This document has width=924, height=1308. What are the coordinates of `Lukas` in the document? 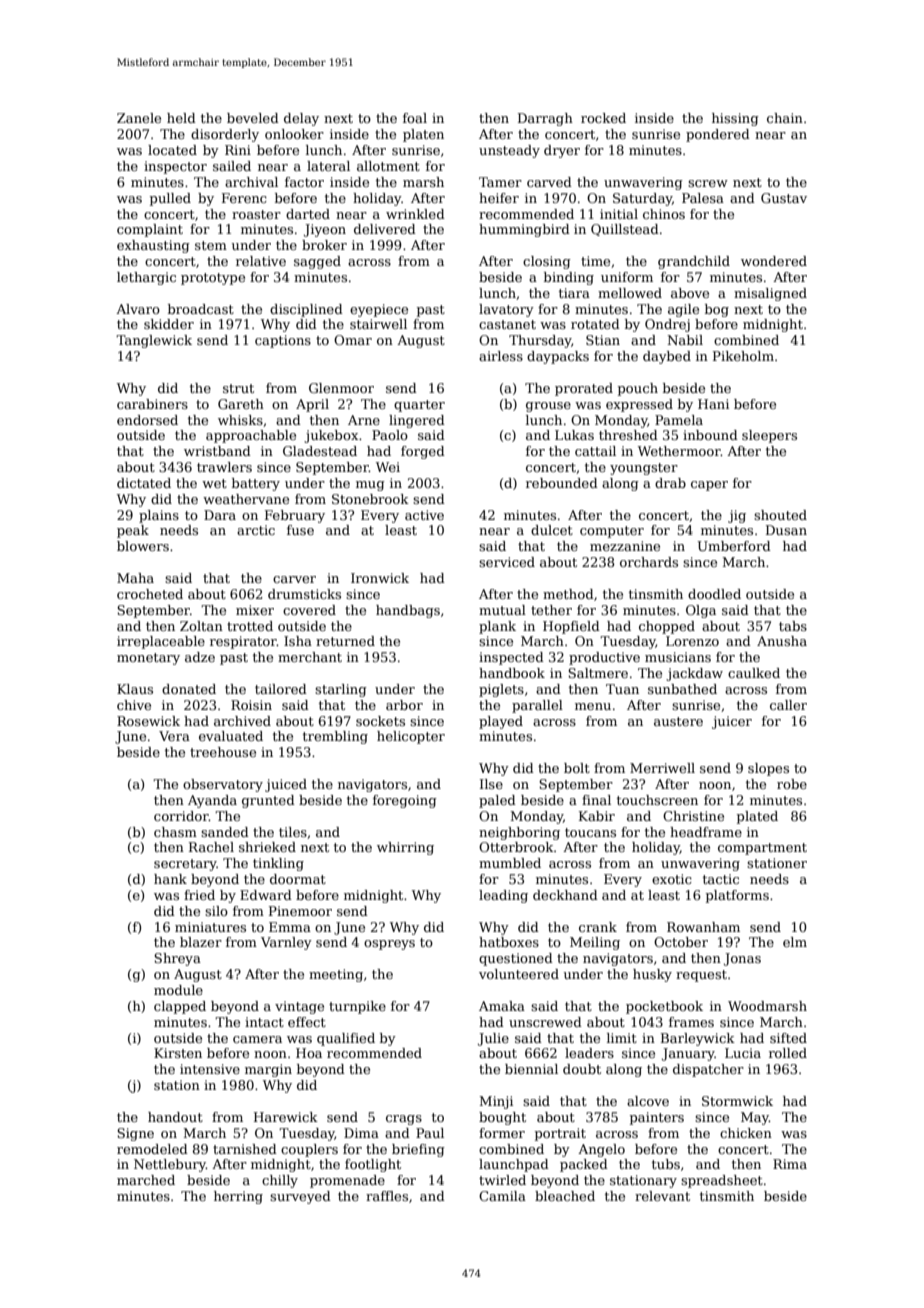 It's located at (574, 435).
